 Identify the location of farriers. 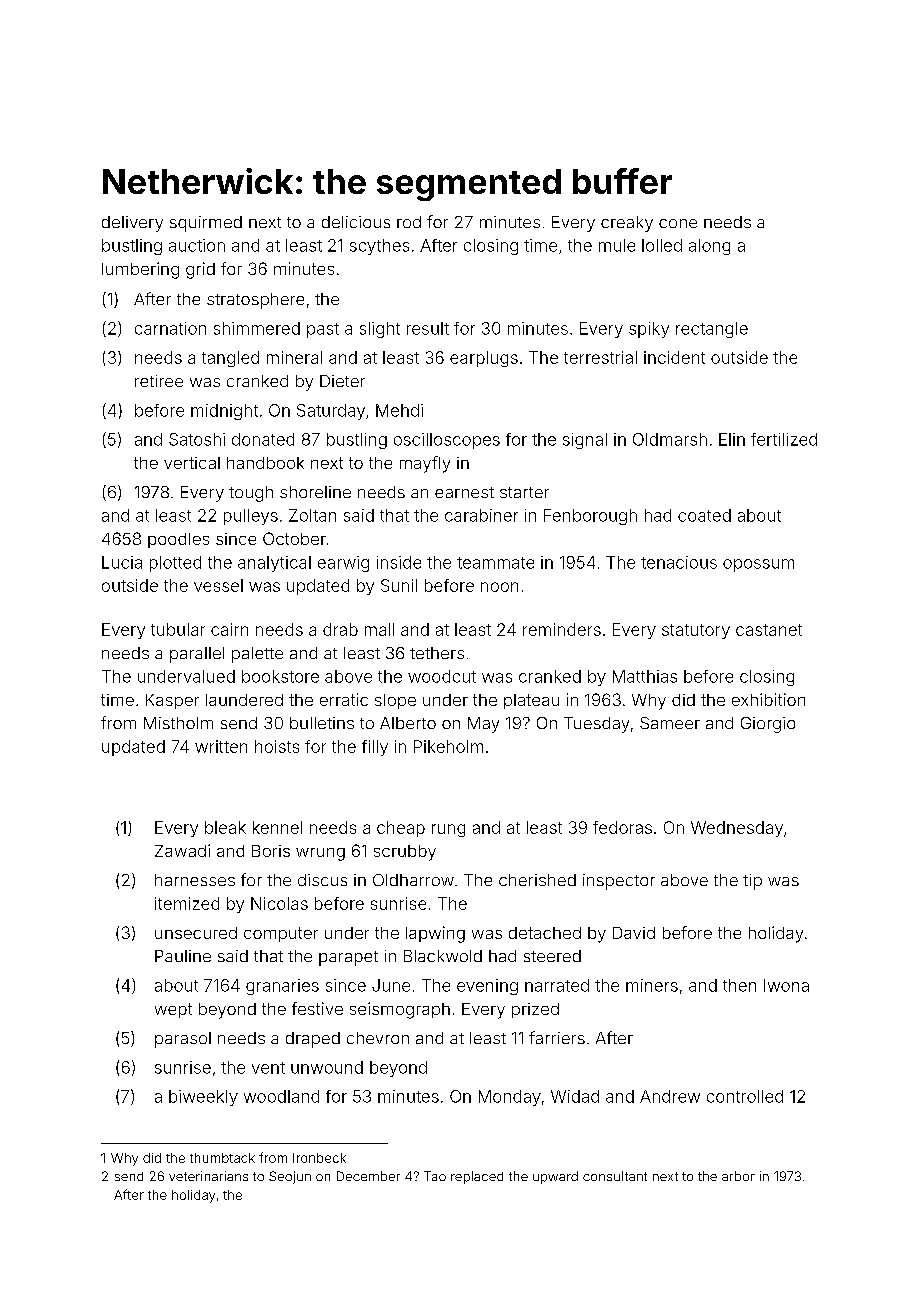
(557, 1037).
